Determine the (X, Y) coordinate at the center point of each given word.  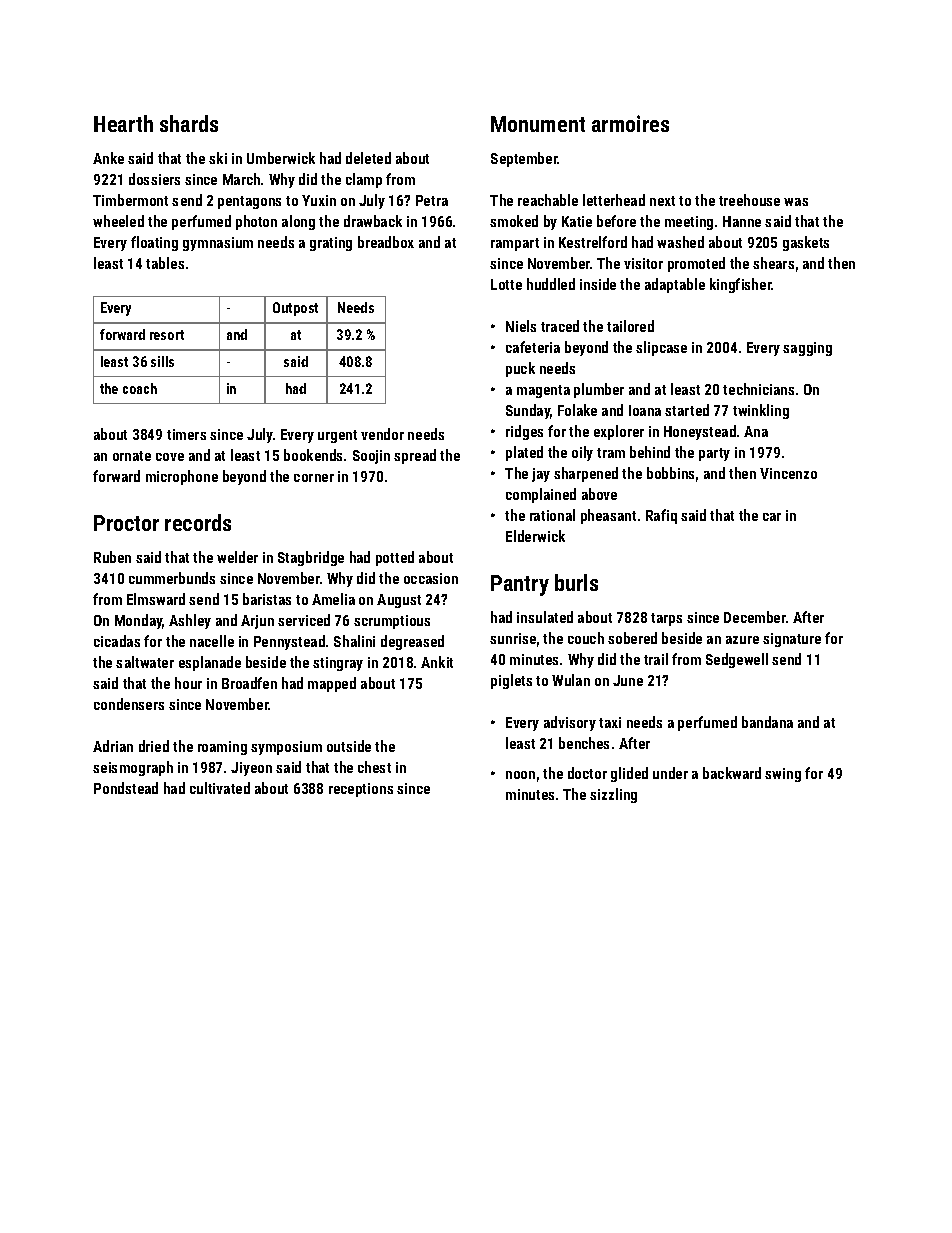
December (755, 617)
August (399, 601)
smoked (514, 221)
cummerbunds (172, 578)
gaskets (806, 243)
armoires (630, 123)
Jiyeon (251, 769)
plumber (599, 390)
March (241, 179)
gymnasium (218, 244)
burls (576, 582)
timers (186, 434)
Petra (432, 200)
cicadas (117, 641)
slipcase (661, 348)
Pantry (520, 585)
